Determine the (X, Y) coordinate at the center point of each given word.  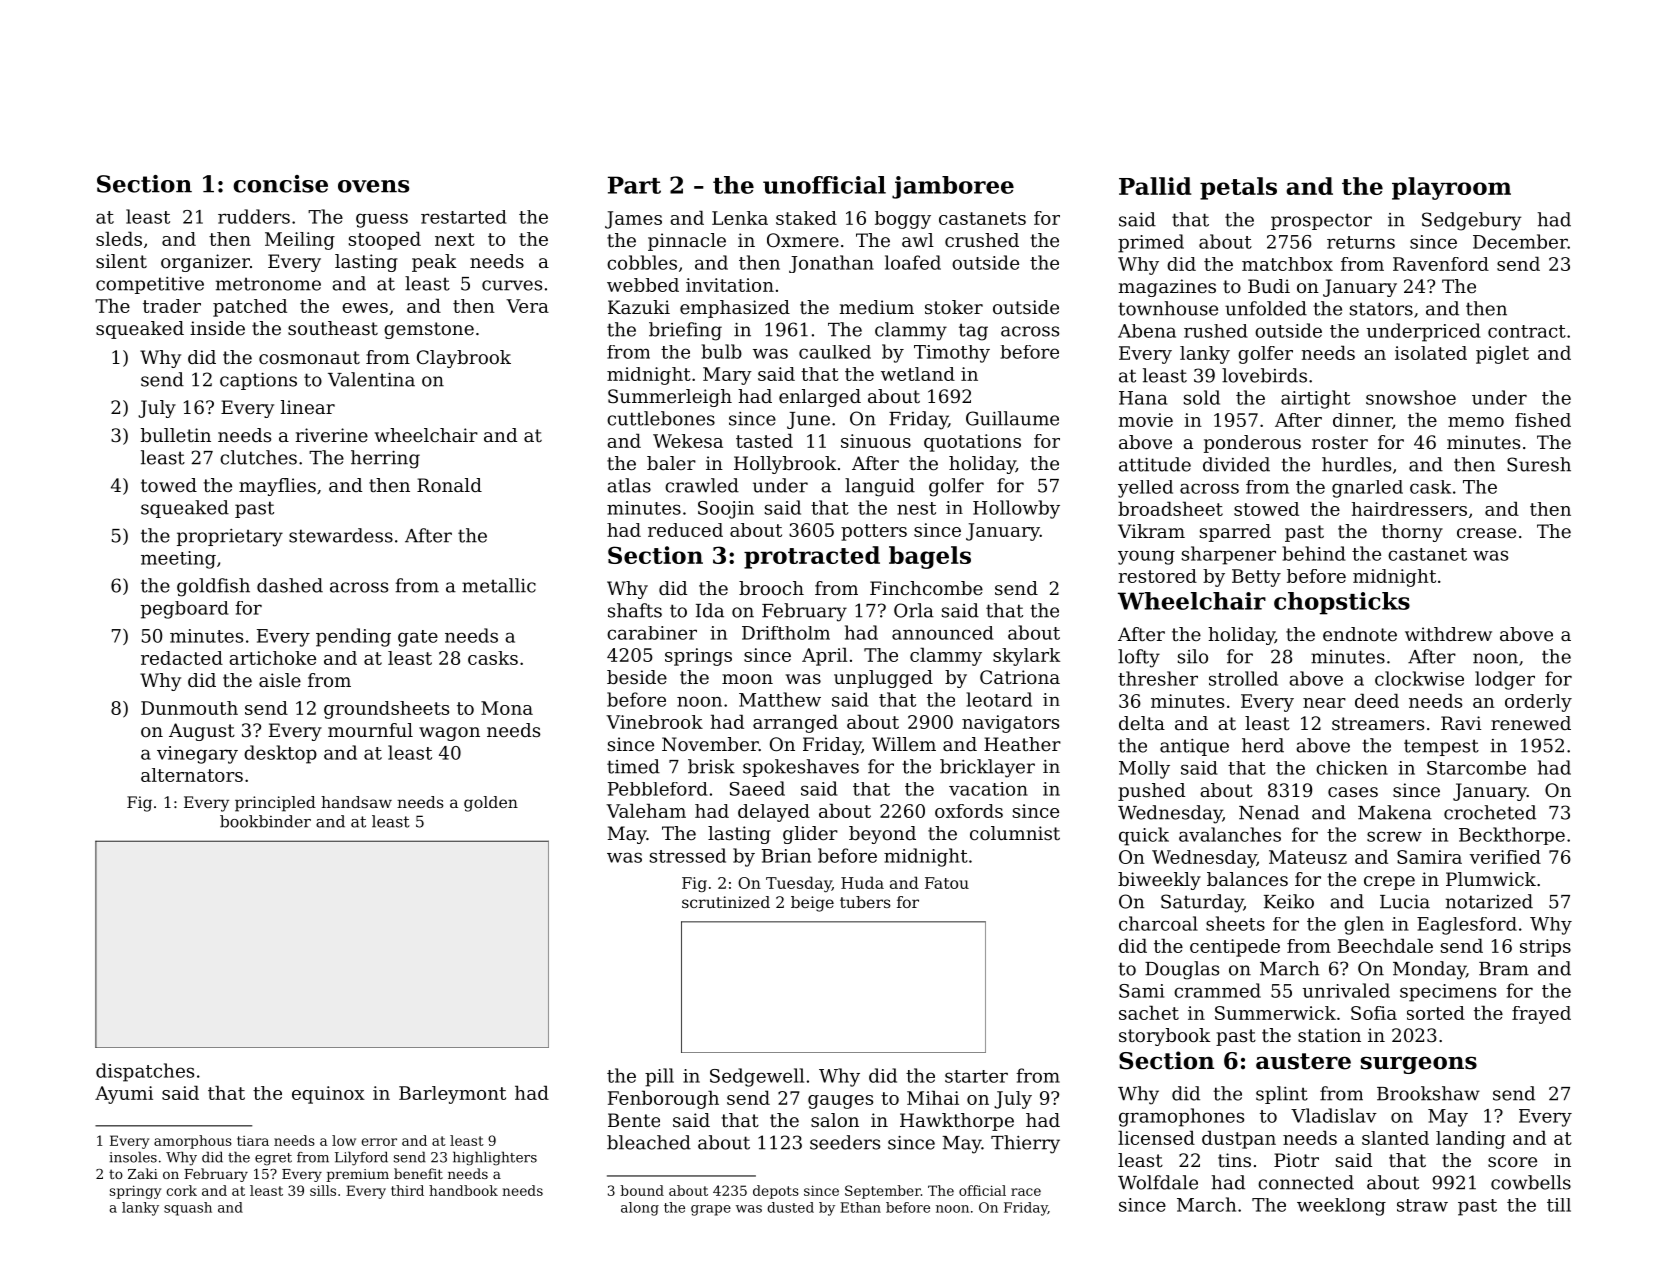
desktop (280, 754)
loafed (913, 262)
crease (1486, 533)
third (407, 1190)
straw (1422, 1205)
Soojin (726, 510)
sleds (119, 238)
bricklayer (987, 768)
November (710, 744)
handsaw (356, 802)
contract (1527, 331)
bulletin (176, 435)
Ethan (860, 1207)
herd (1263, 745)
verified (1505, 857)
